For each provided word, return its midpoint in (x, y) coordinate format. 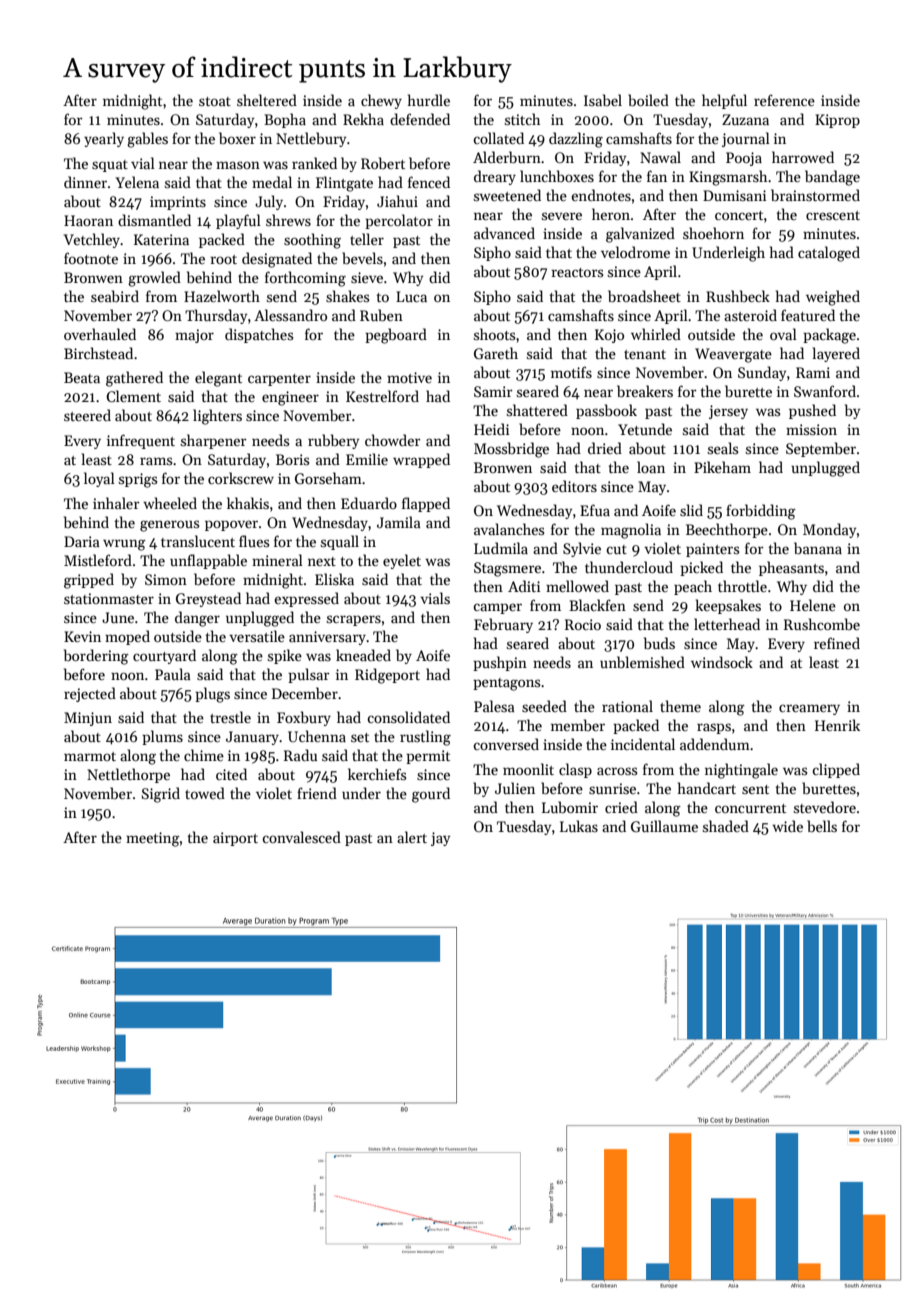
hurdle (429, 100)
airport (235, 839)
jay (440, 839)
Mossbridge (511, 450)
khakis (248, 503)
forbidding (761, 512)
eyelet (402, 561)
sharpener (214, 441)
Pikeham (722, 467)
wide (787, 826)
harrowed (803, 157)
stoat (215, 101)
